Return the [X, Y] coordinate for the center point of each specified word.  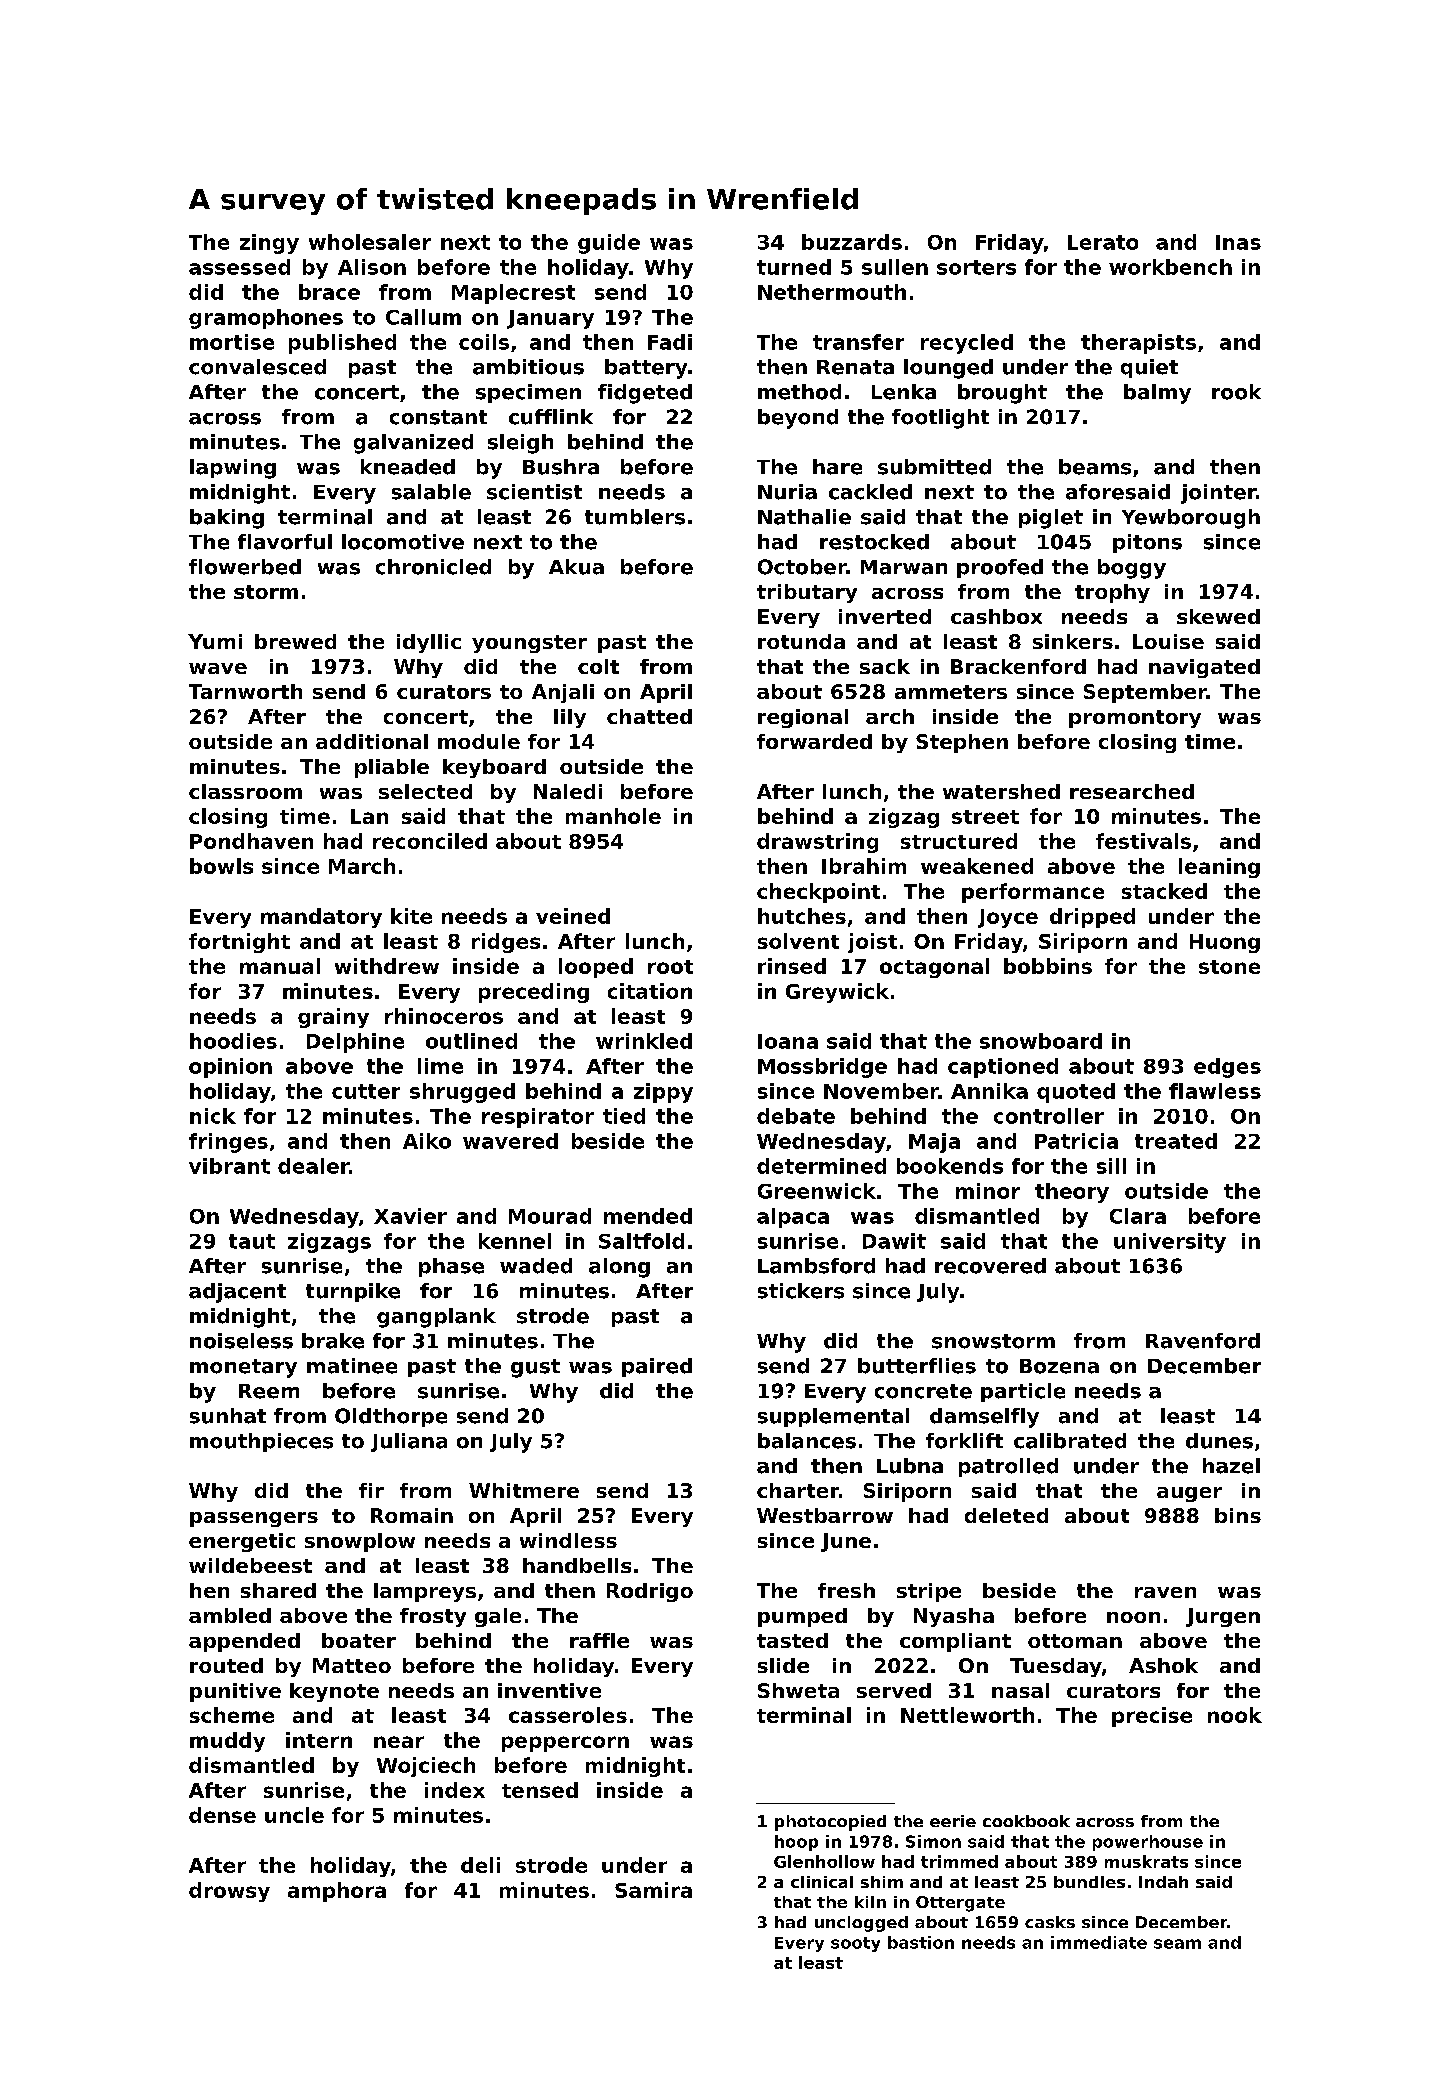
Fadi [670, 342]
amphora [337, 1892]
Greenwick [817, 1191]
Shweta [798, 1690]
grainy [333, 1018]
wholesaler [370, 242]
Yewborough [1191, 519]
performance [1033, 893]
